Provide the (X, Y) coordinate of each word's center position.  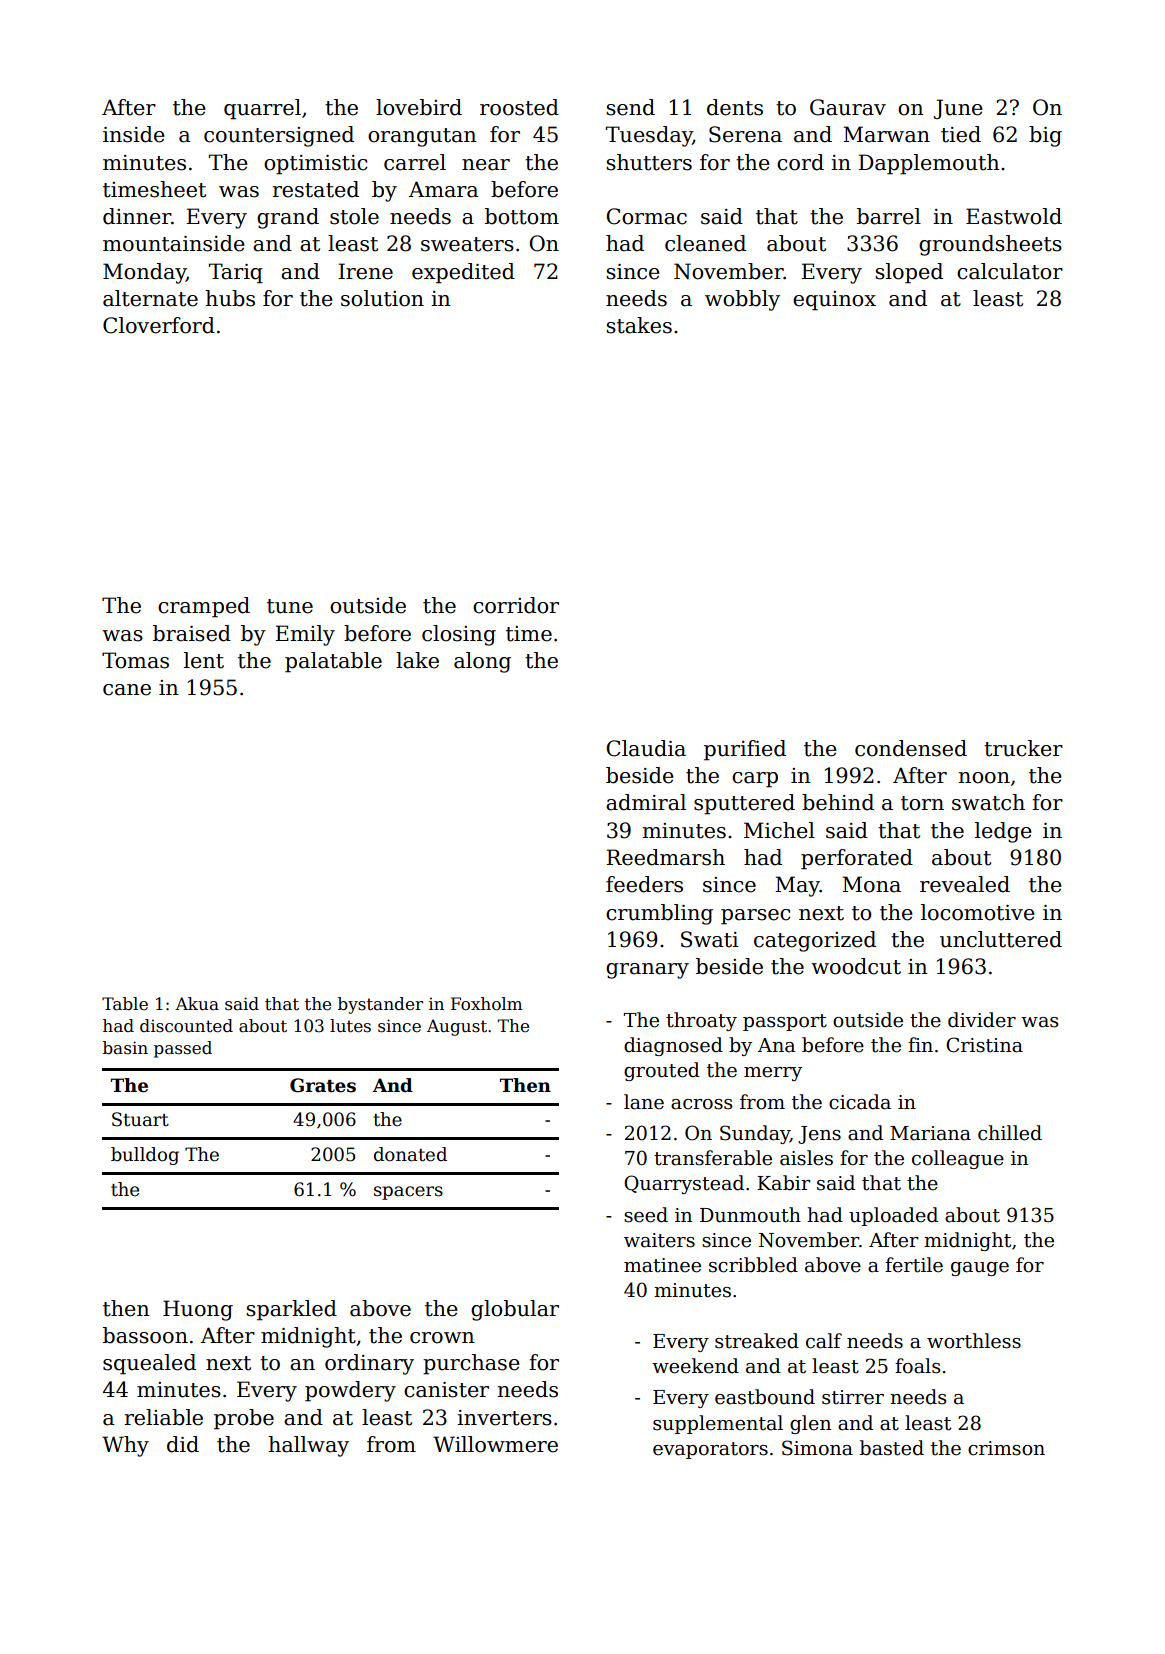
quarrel (262, 109)
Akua (197, 1004)
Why (125, 1446)
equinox (834, 301)
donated (410, 1154)
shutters (649, 162)
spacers (408, 1193)
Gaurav (848, 107)
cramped (204, 607)
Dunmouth (750, 1215)
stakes (639, 325)
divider (982, 1020)
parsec (755, 917)
